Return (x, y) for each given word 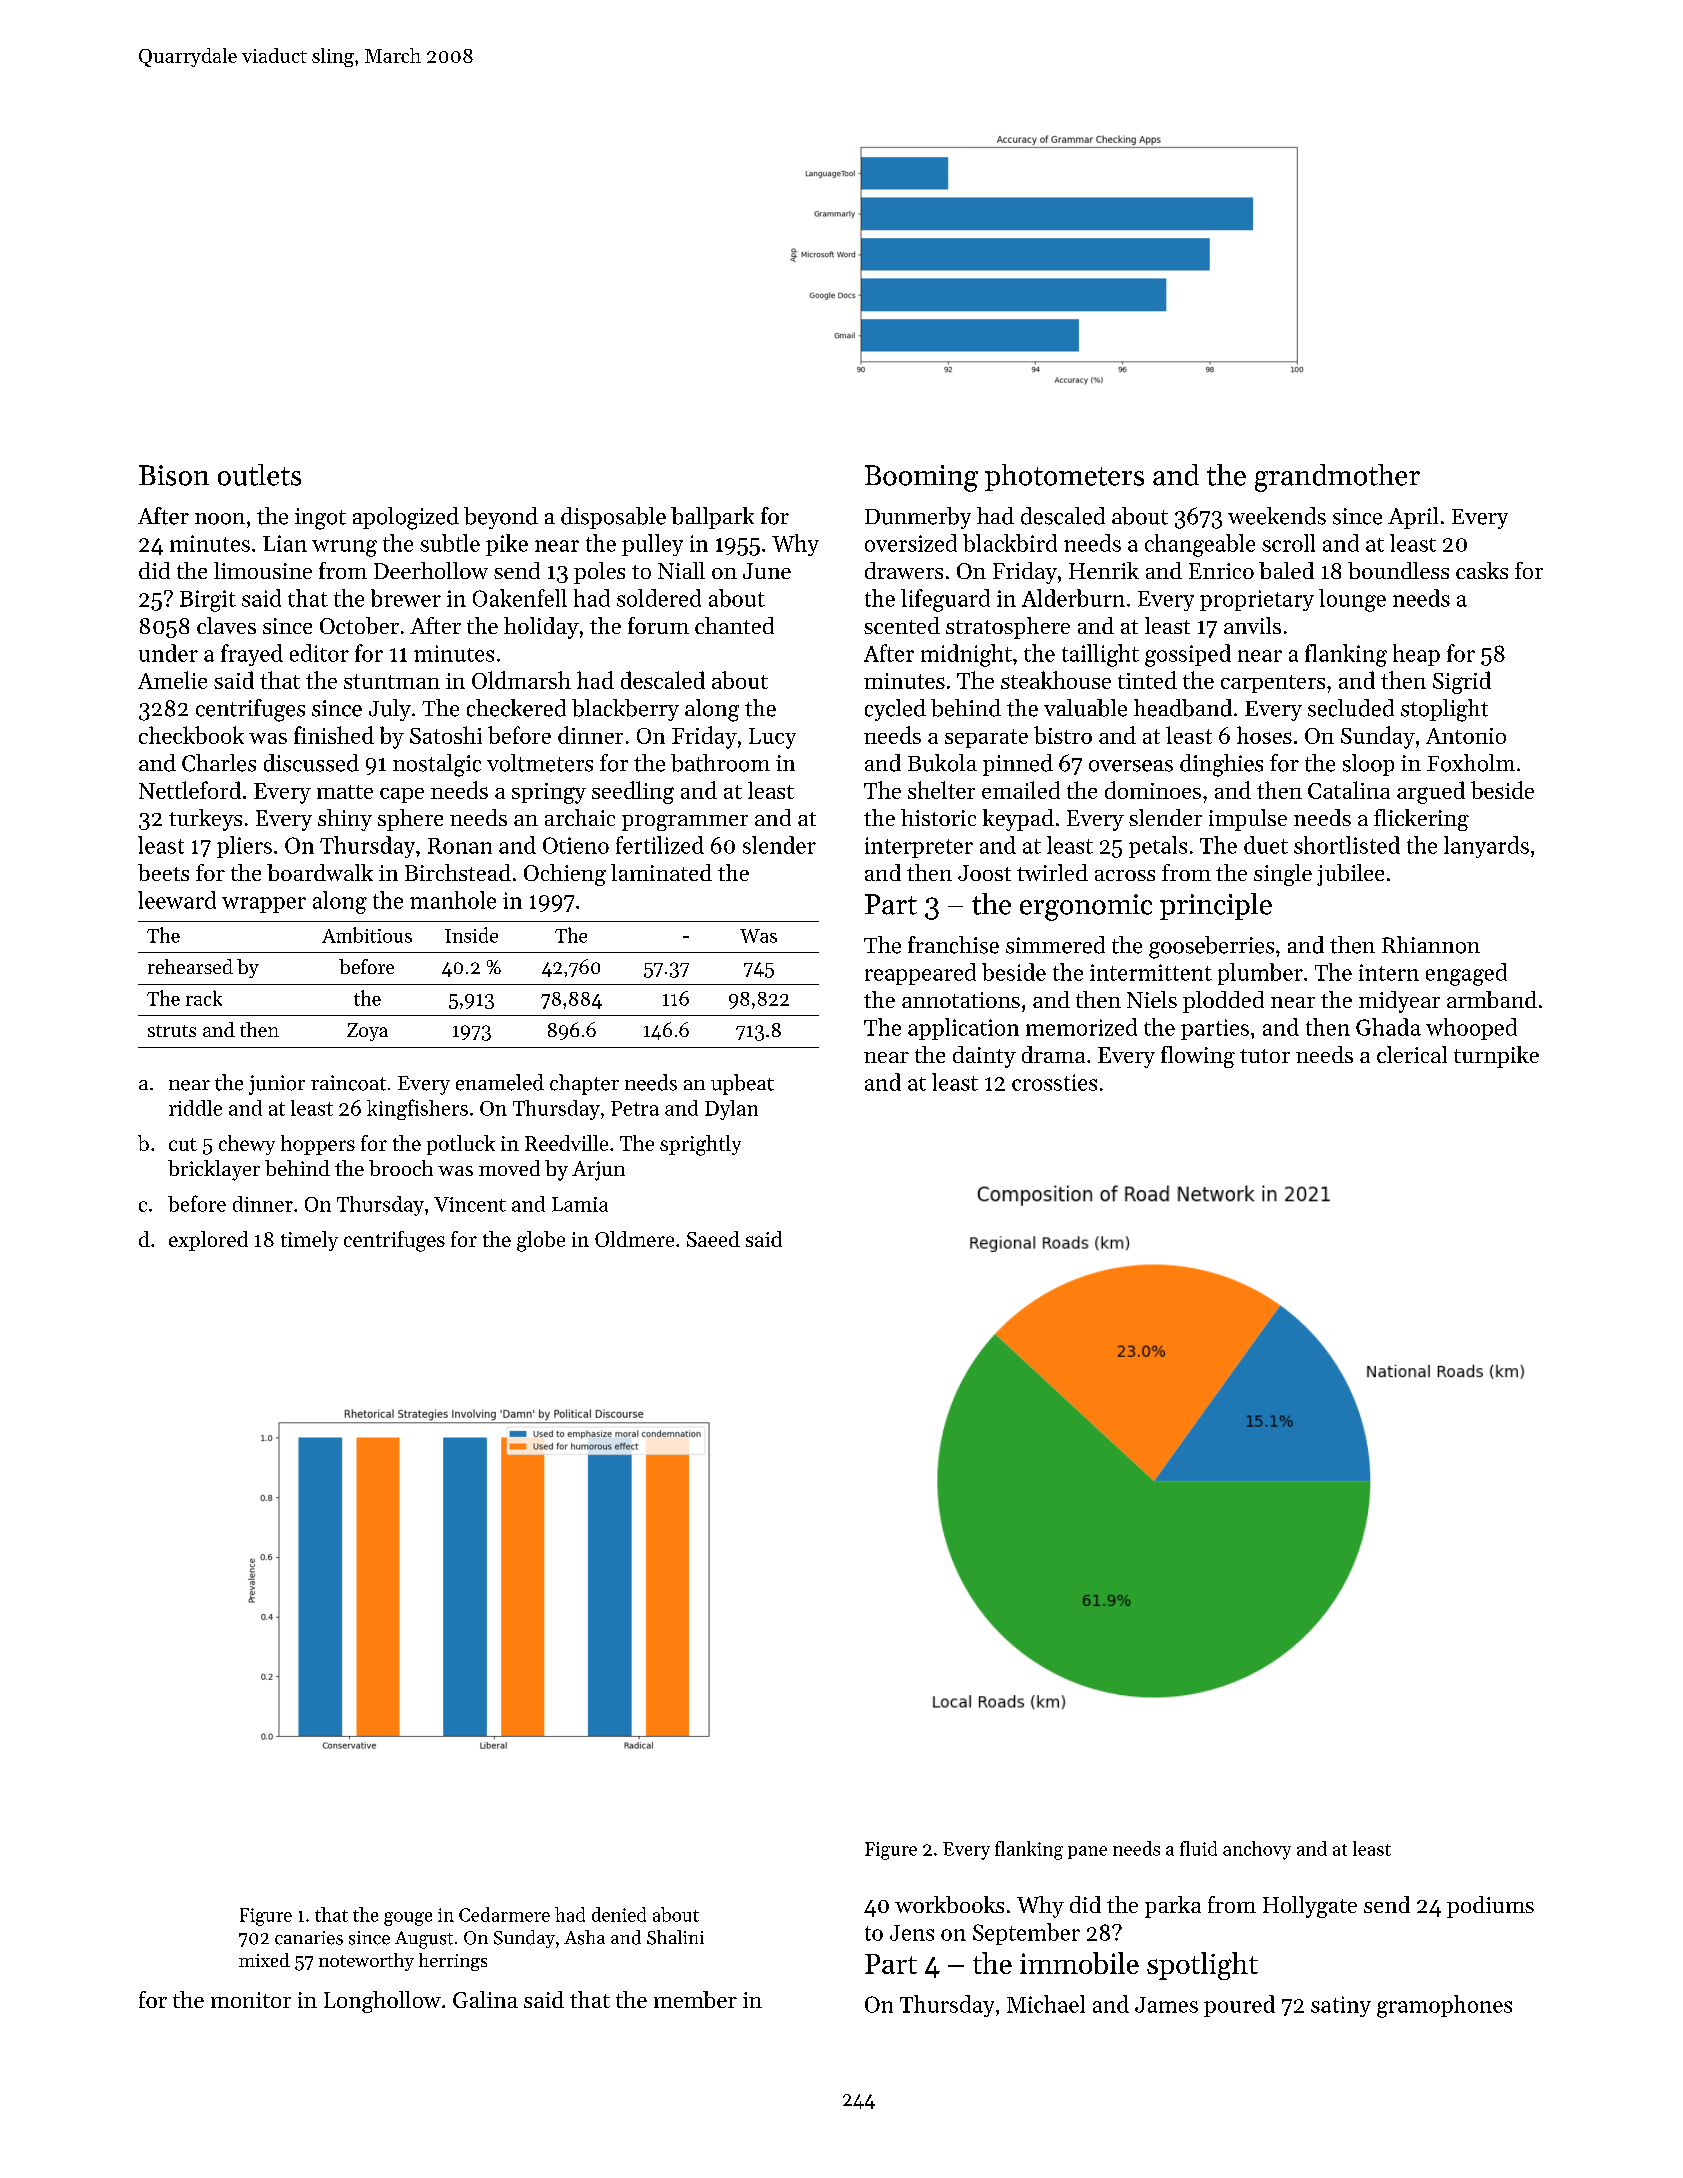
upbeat (742, 1084)
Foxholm (1471, 763)
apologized (406, 518)
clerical (1412, 1054)
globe (541, 1241)
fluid (1198, 1848)
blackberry (625, 710)
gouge (408, 1919)
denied (619, 1914)
